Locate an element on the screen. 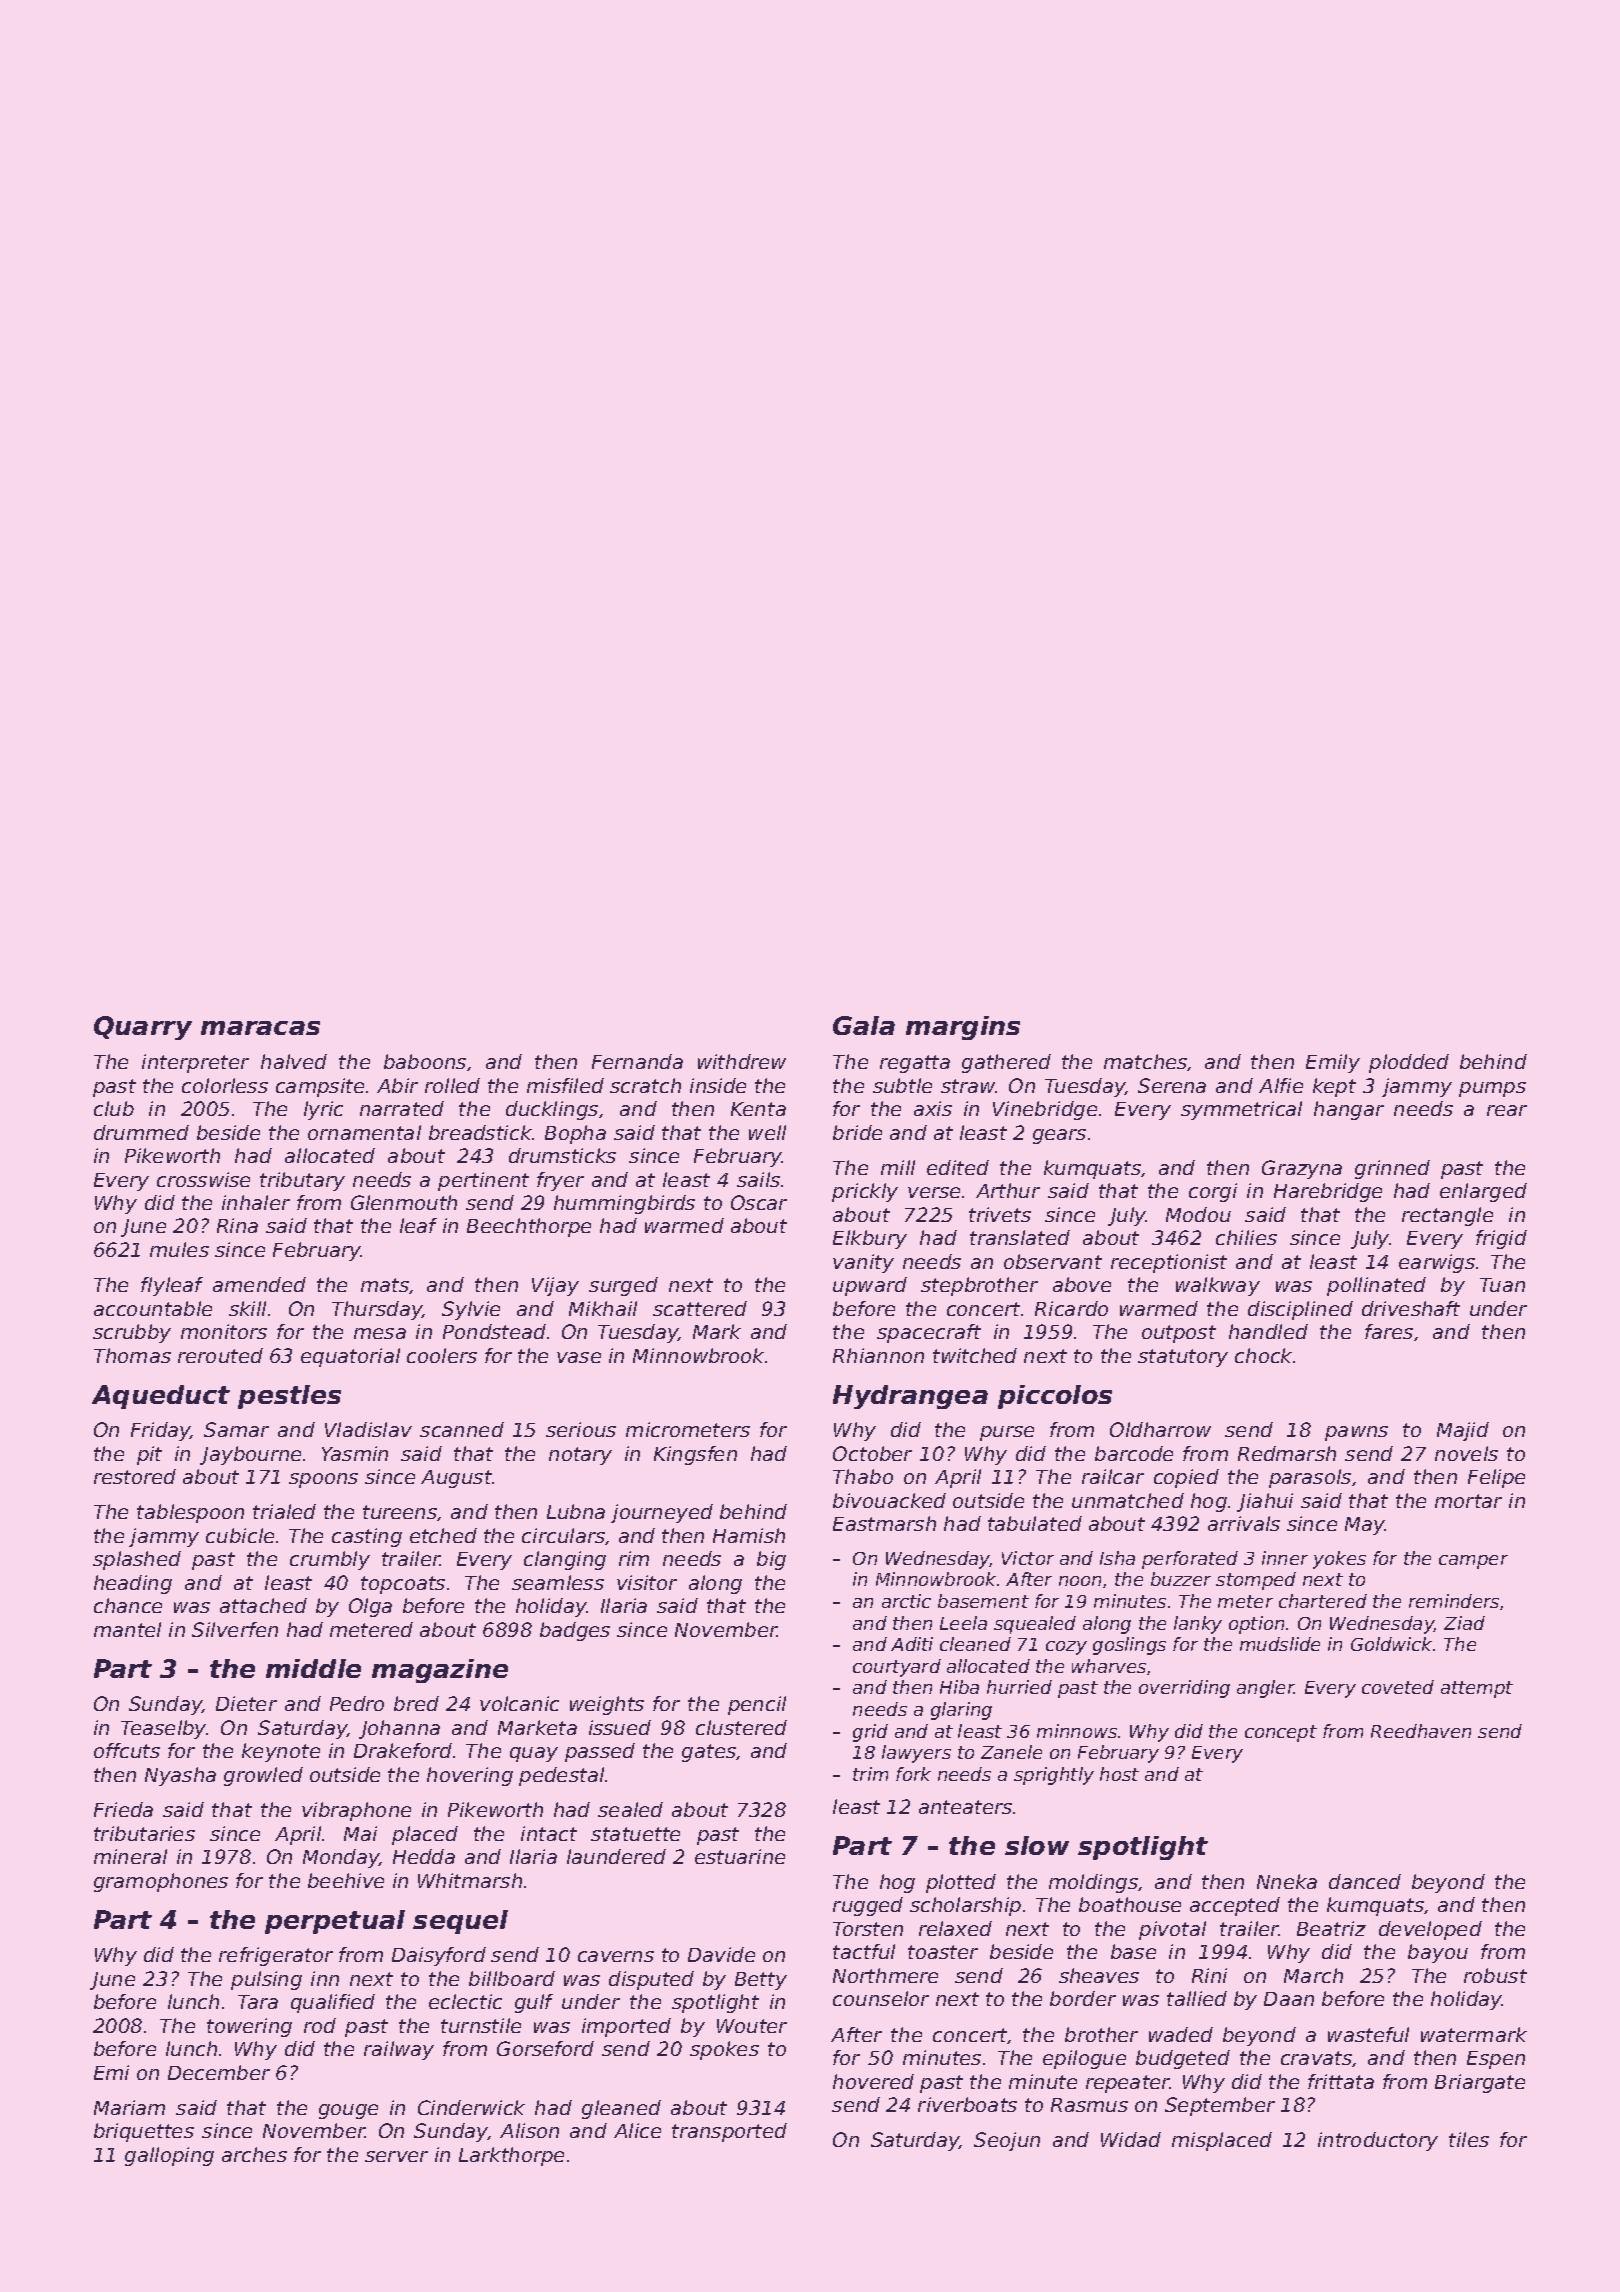 This screenshot has height=2292, width=1620. baboons is located at coordinates (425, 1061).
